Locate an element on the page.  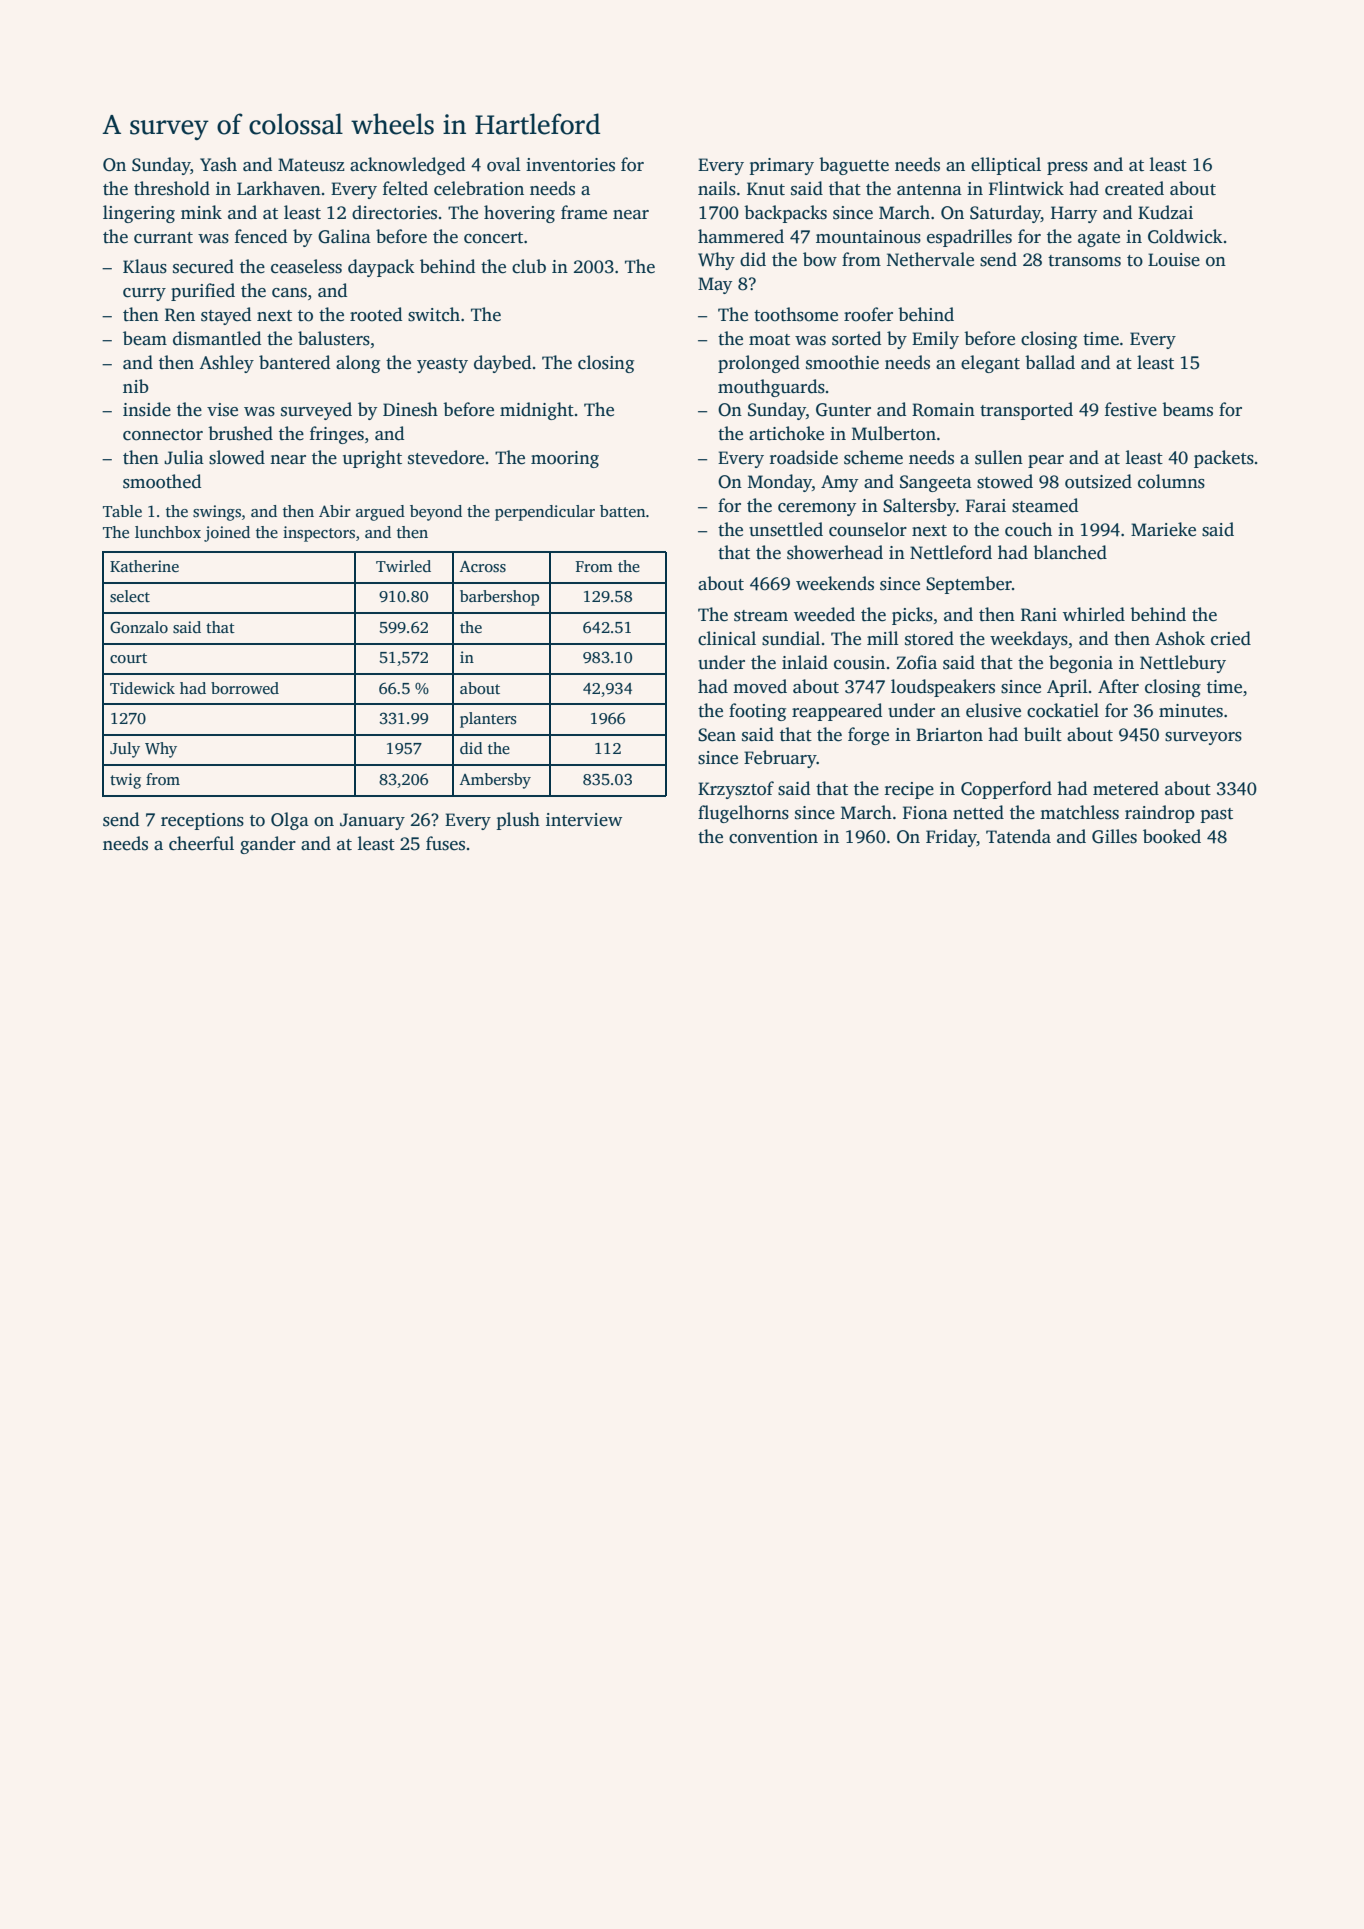
Emily is located at coordinates (935, 340).
